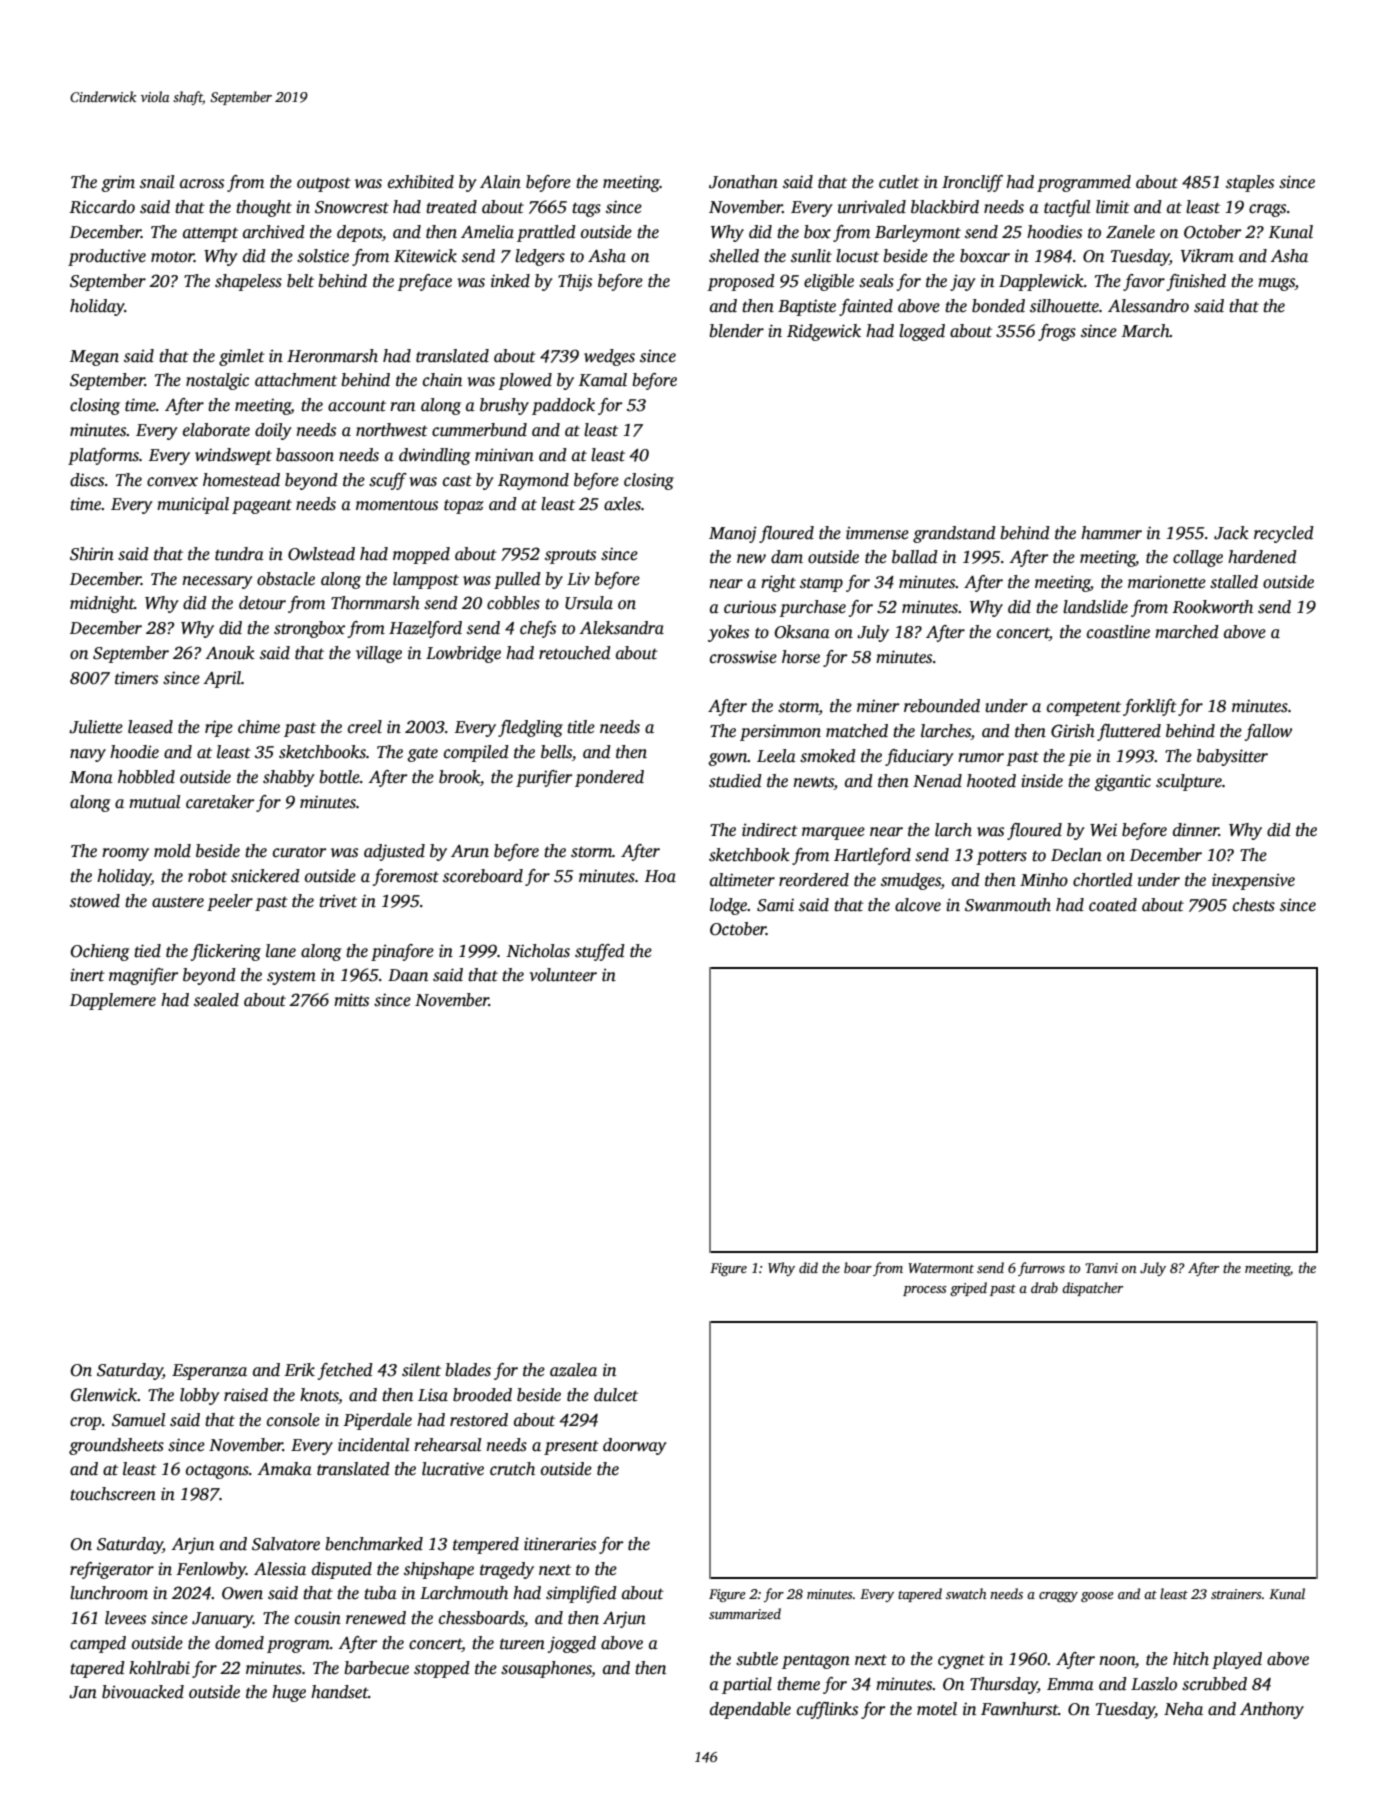  What do you see at coordinates (1103, 830) in the screenshot?
I see `Wei` at bounding box center [1103, 830].
